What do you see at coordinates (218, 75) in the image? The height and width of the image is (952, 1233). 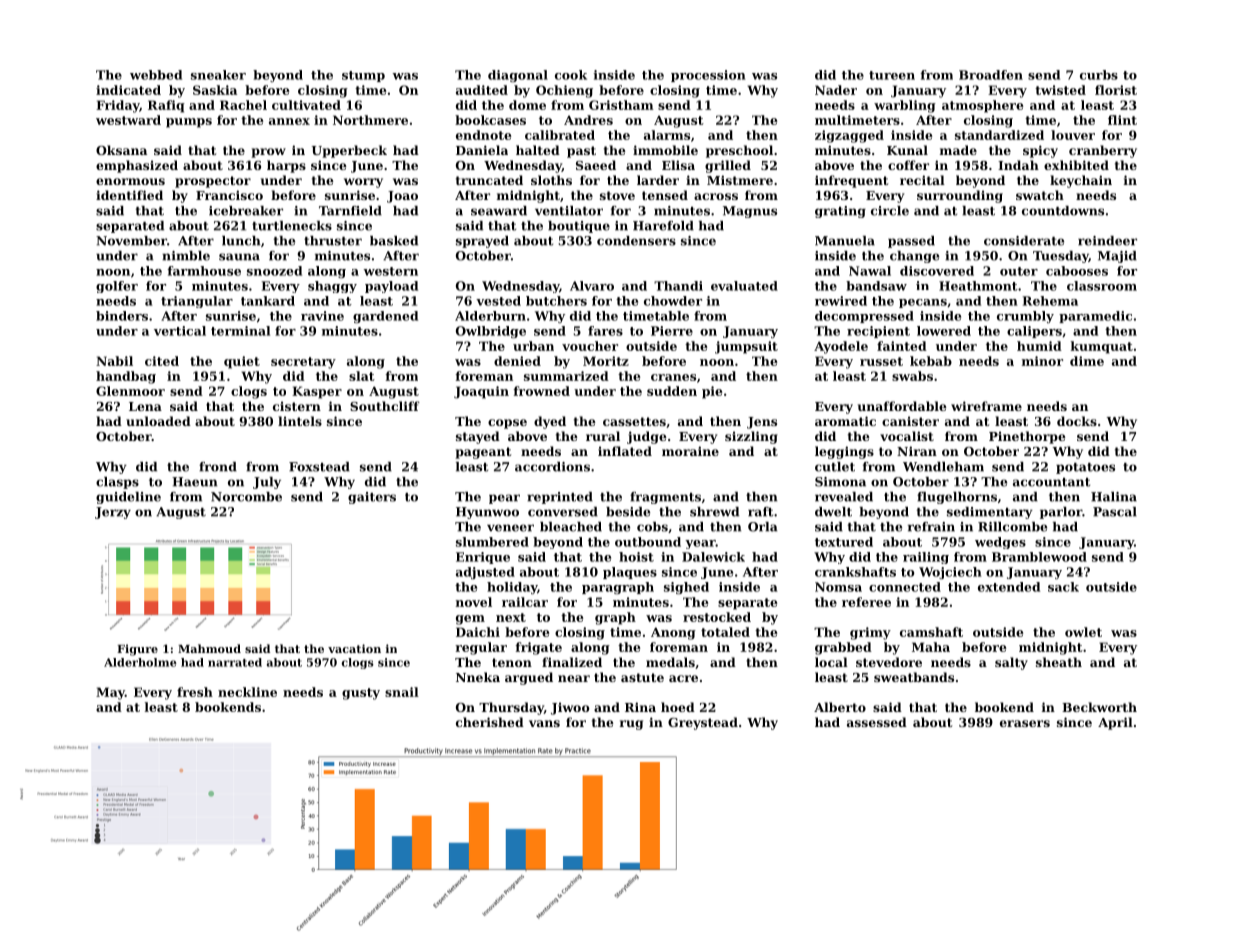 I see `sneaker` at bounding box center [218, 75].
